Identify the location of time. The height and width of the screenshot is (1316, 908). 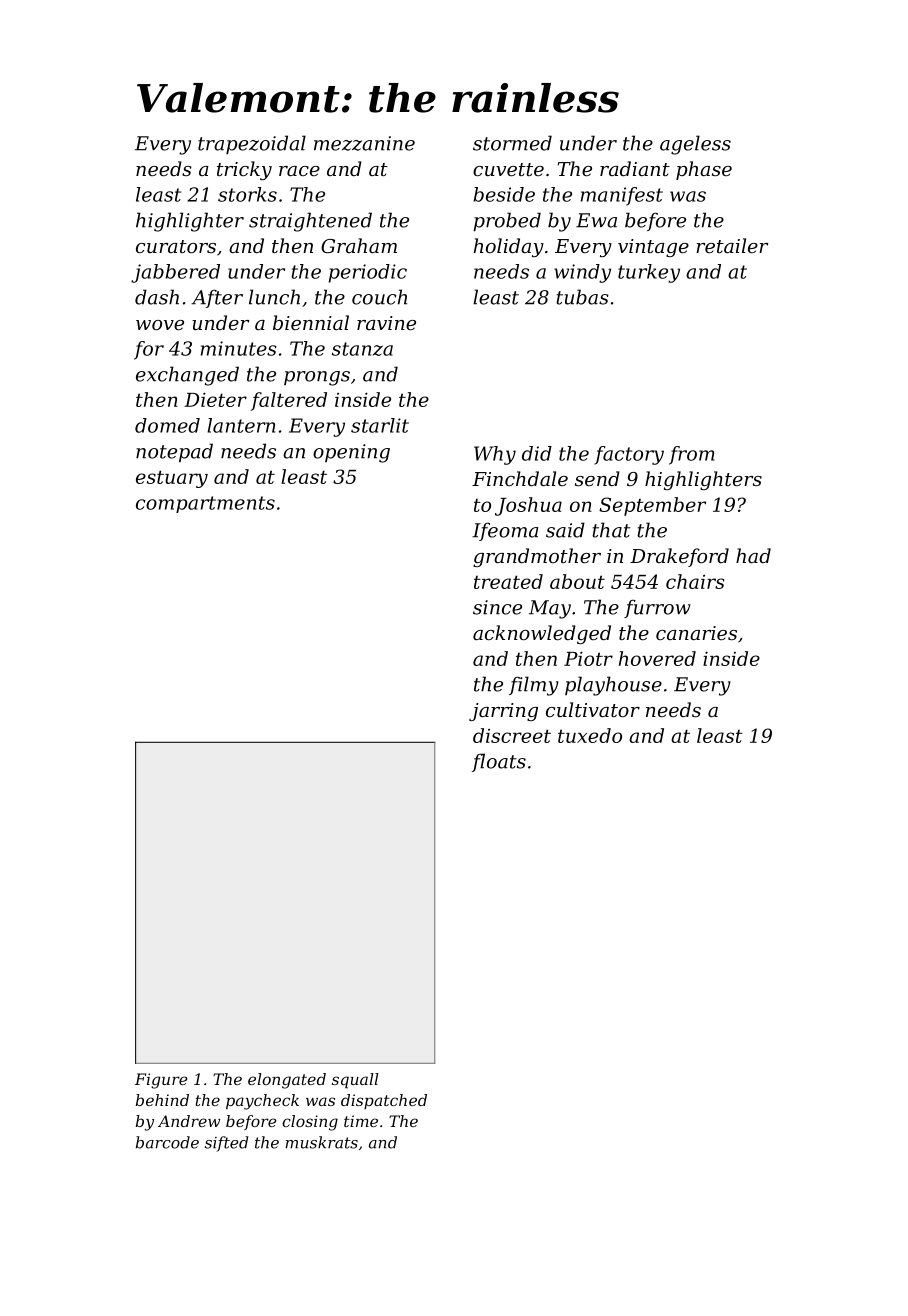
(361, 1121).
